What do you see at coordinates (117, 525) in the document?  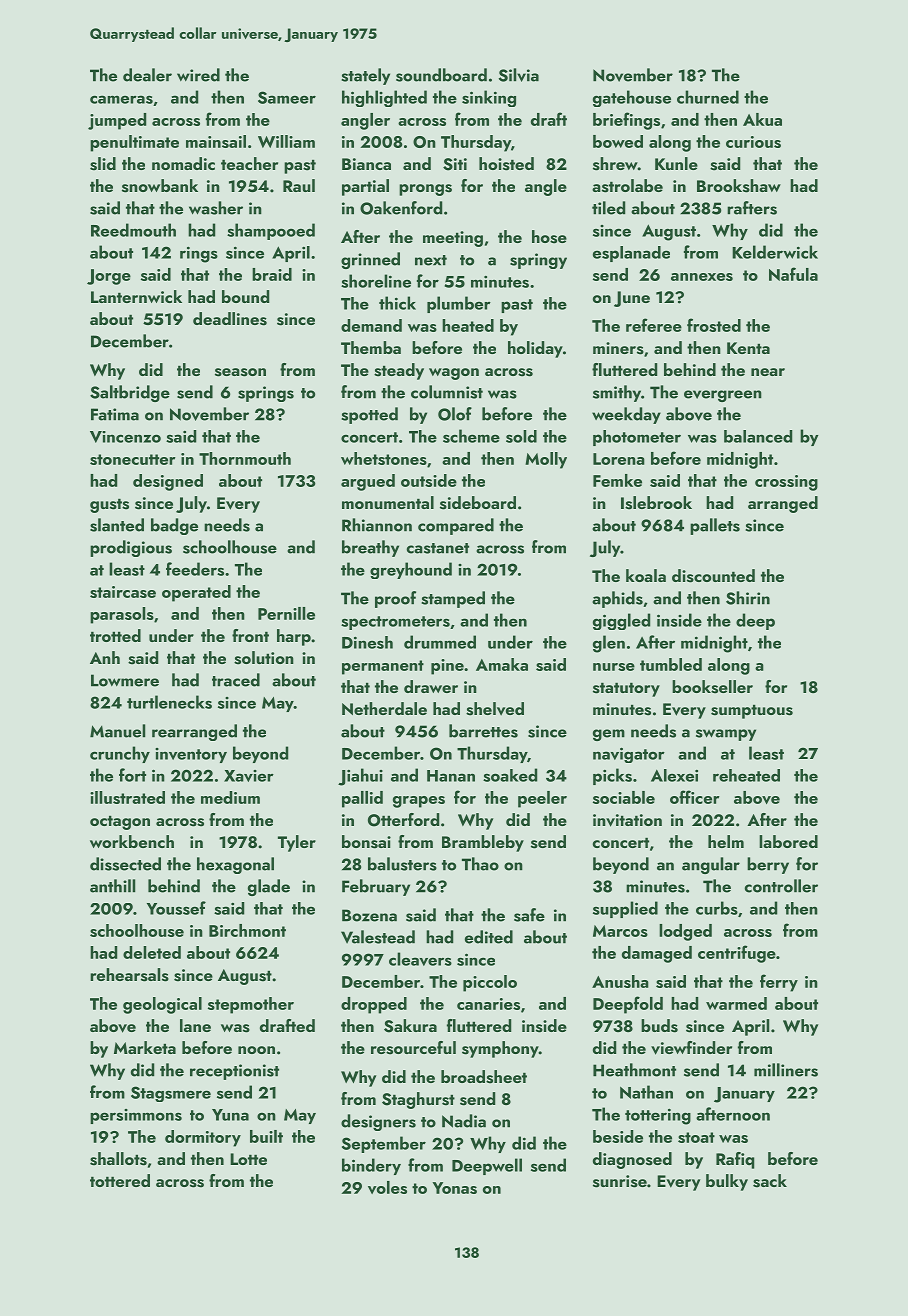 I see `slanted` at bounding box center [117, 525].
